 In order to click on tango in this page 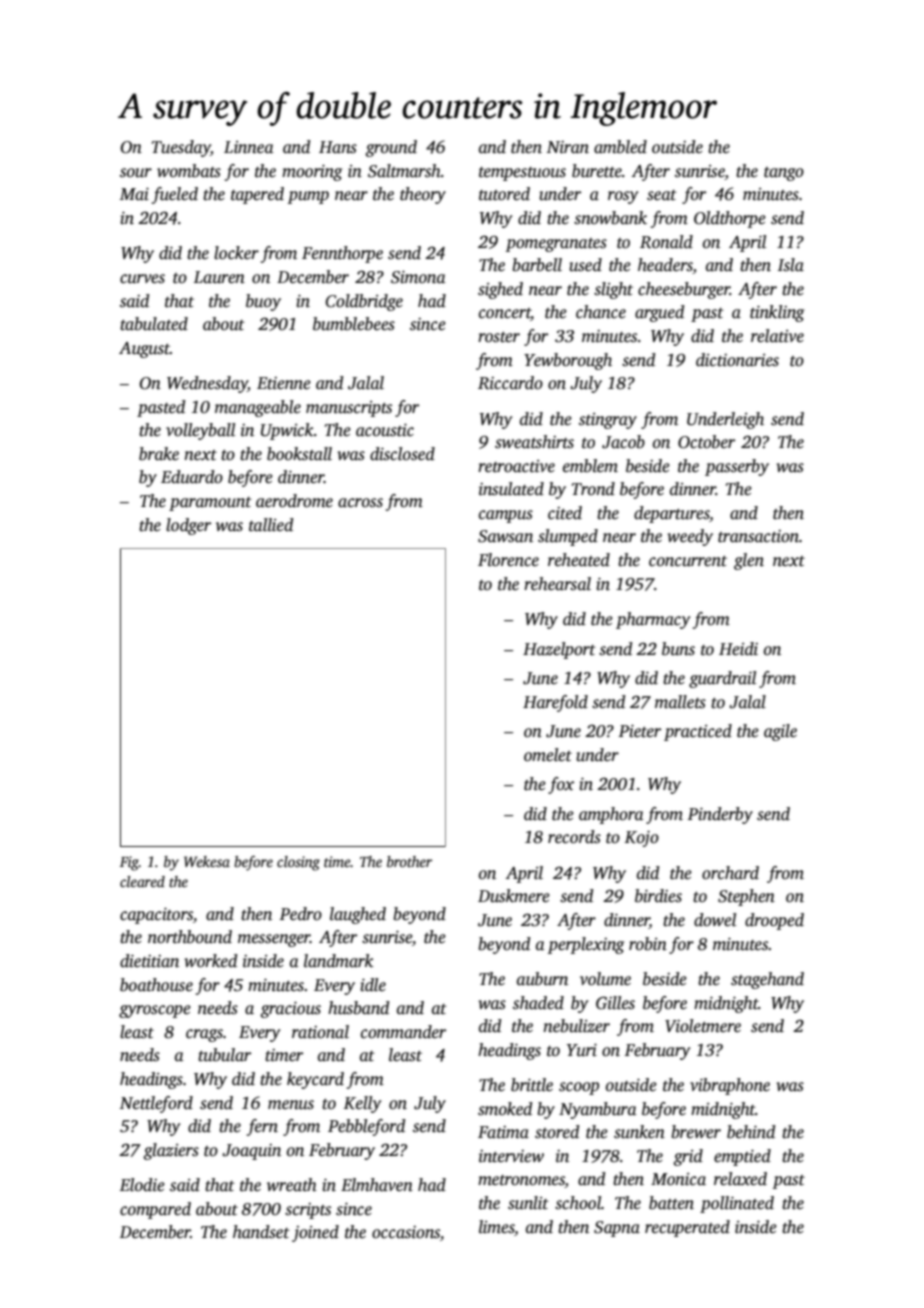, I will do `click(784, 174)`.
